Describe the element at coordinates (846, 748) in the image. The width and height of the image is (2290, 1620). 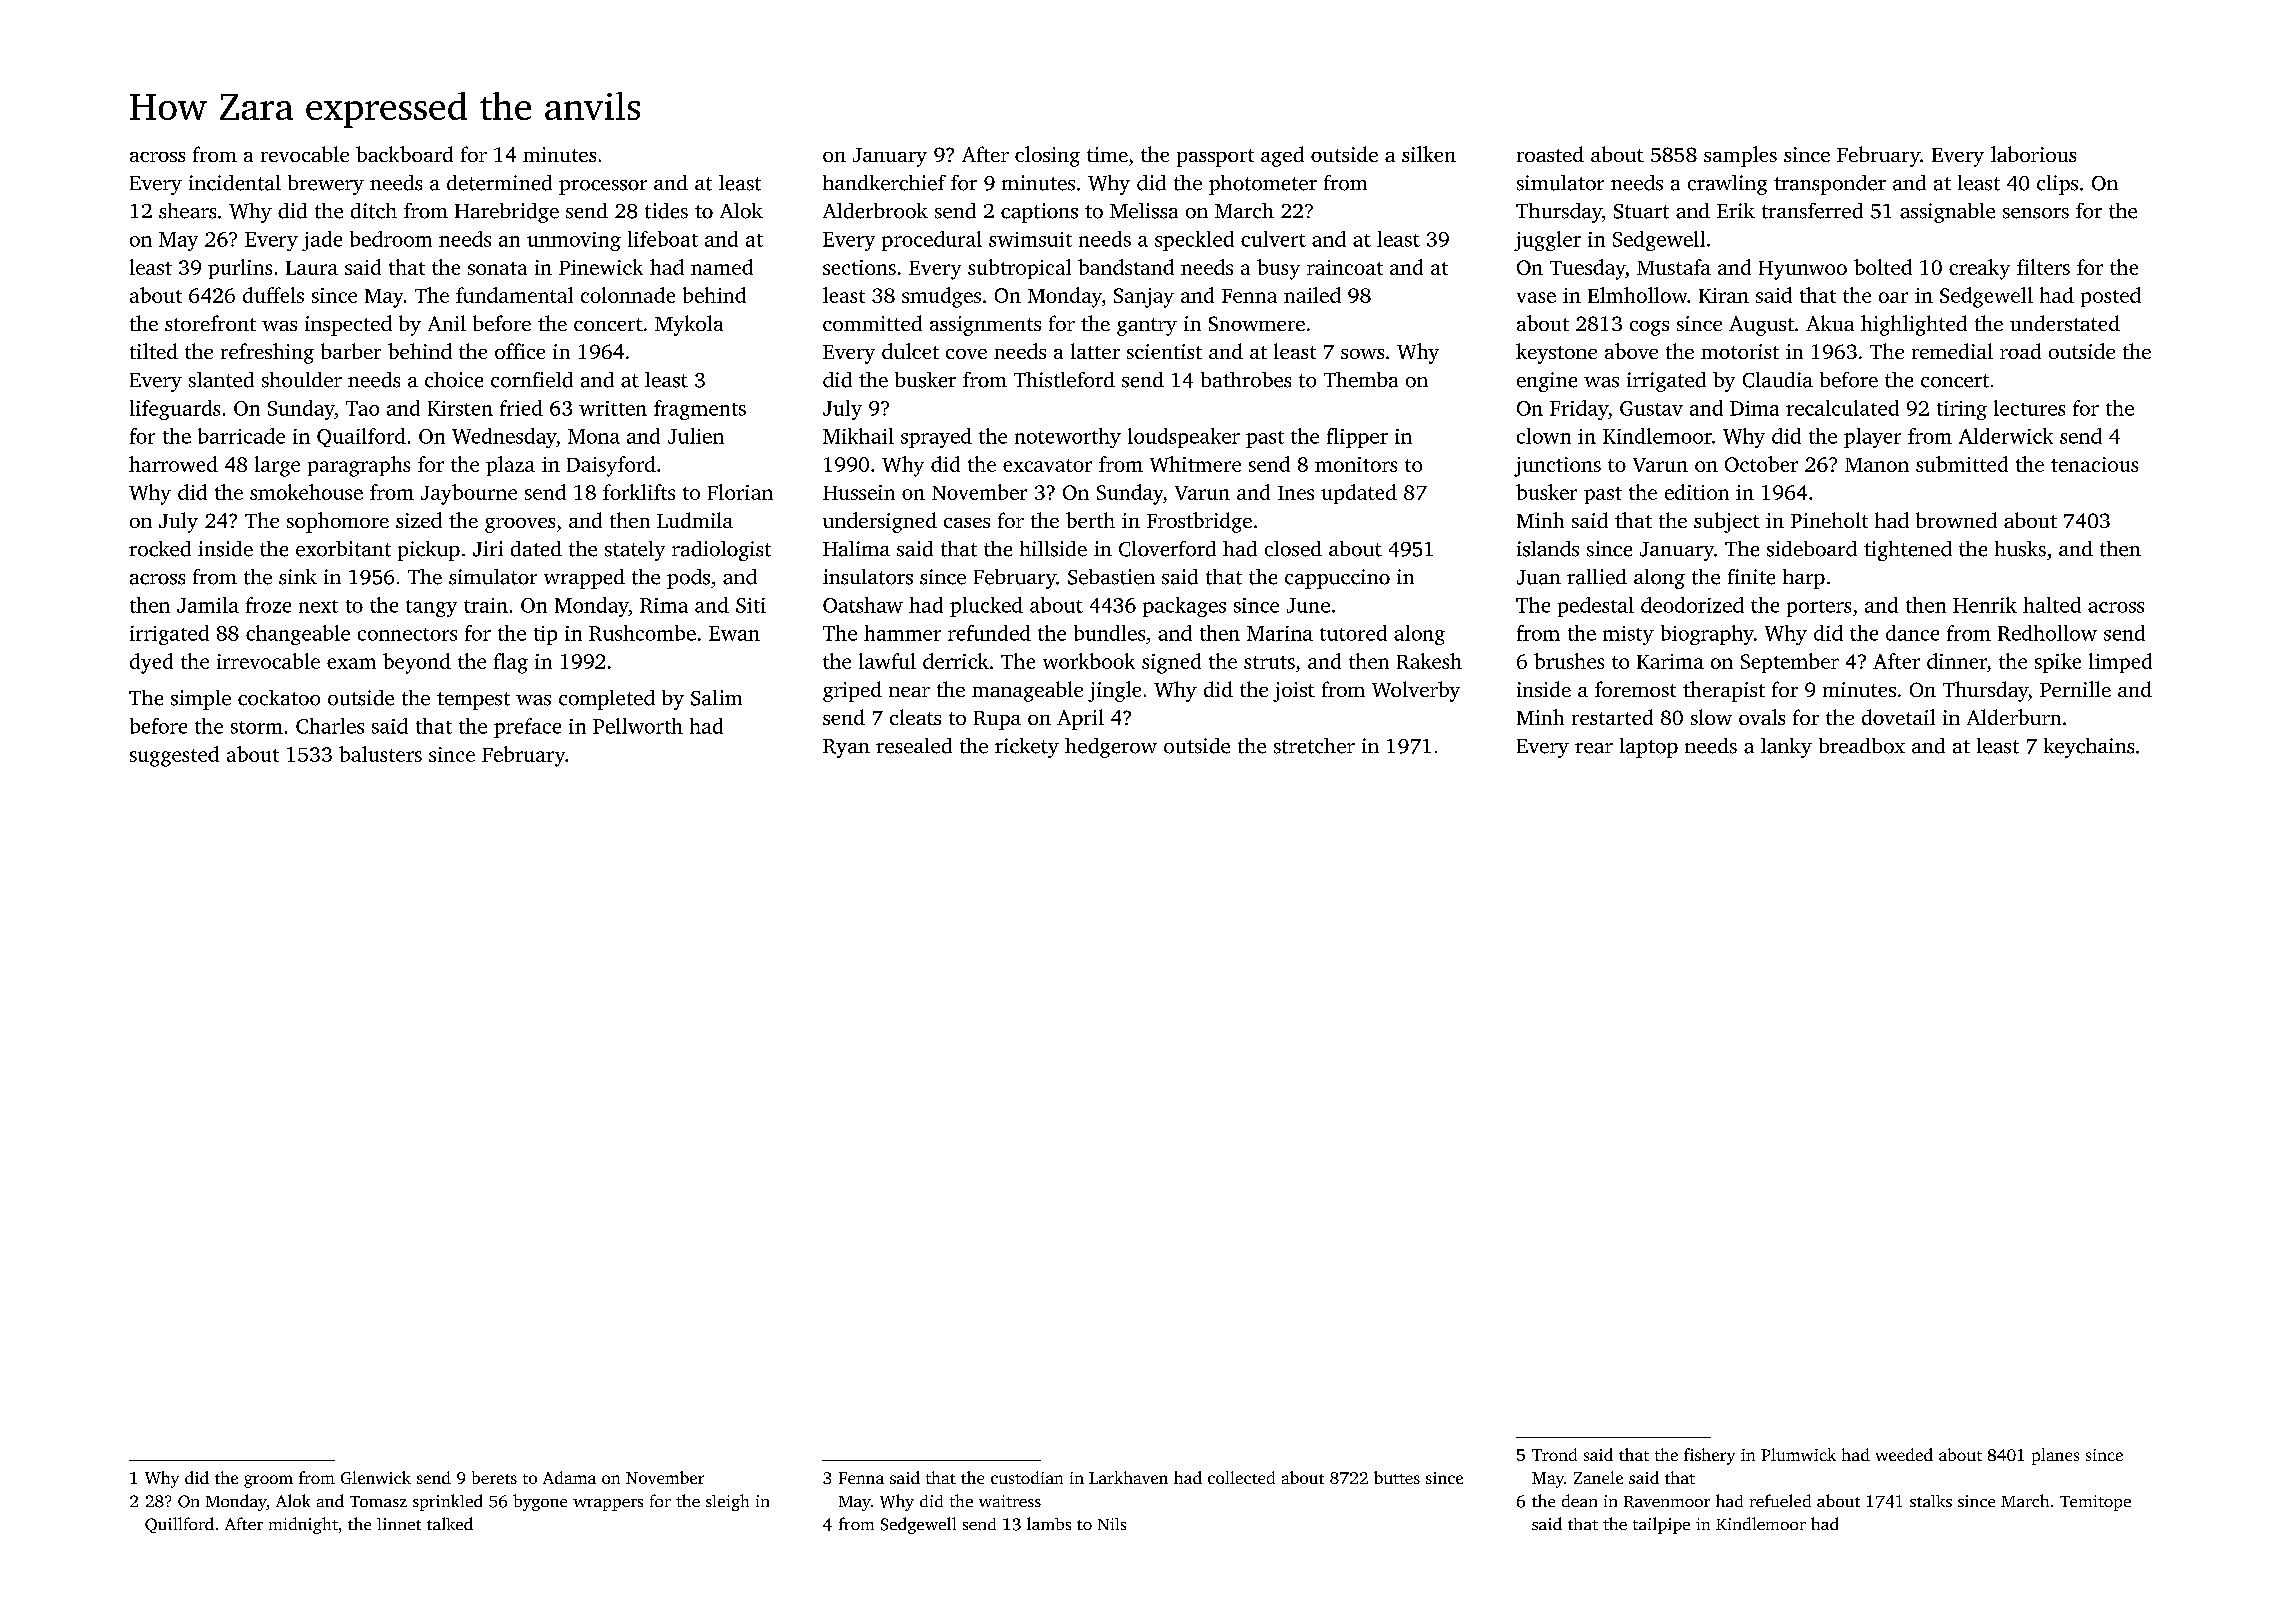
I see `Ryan` at that location.
